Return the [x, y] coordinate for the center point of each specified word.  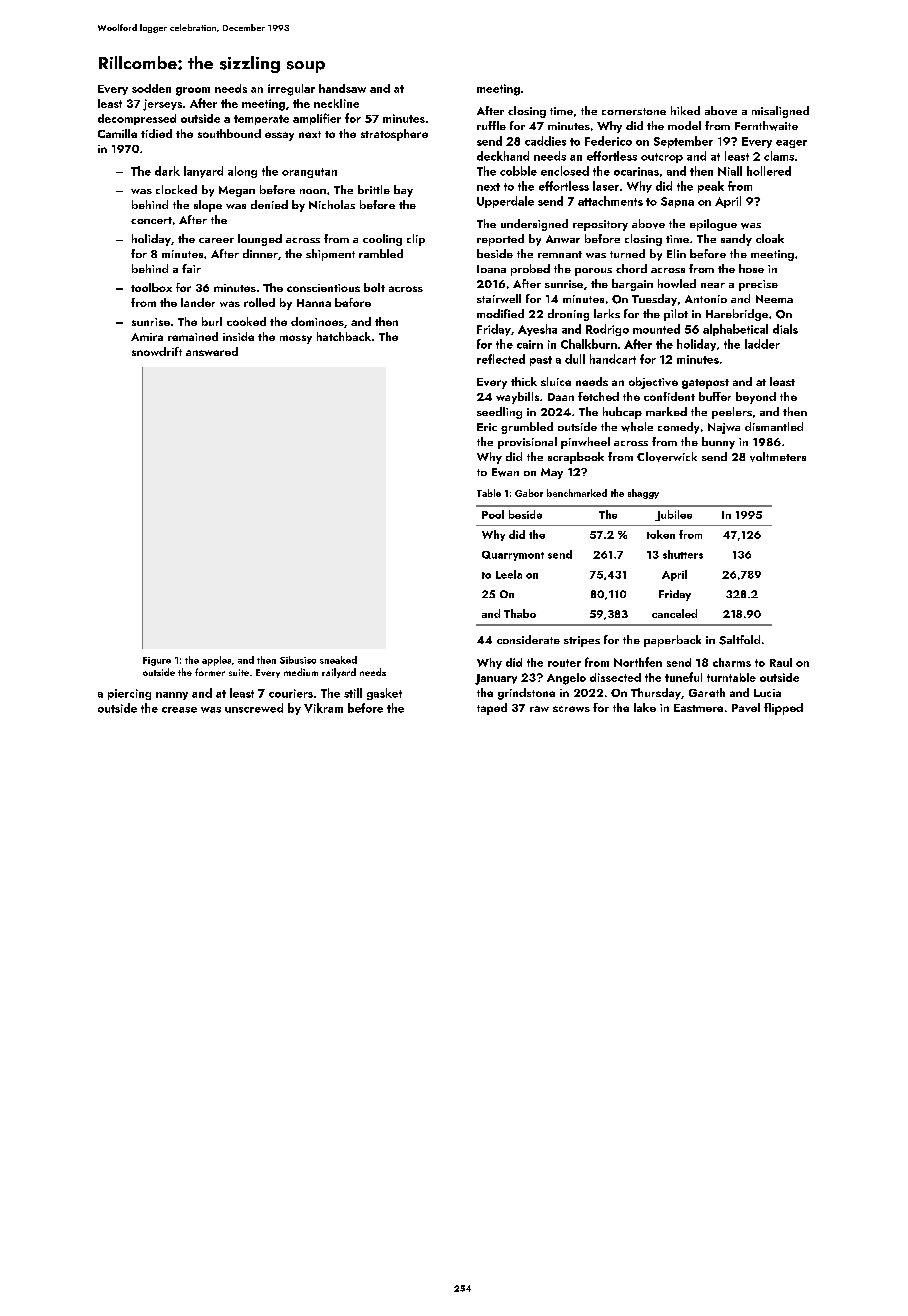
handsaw [342, 88]
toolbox [151, 287]
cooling [382, 240]
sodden [151, 88]
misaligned [780, 112]
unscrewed [254, 708]
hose [751, 268]
